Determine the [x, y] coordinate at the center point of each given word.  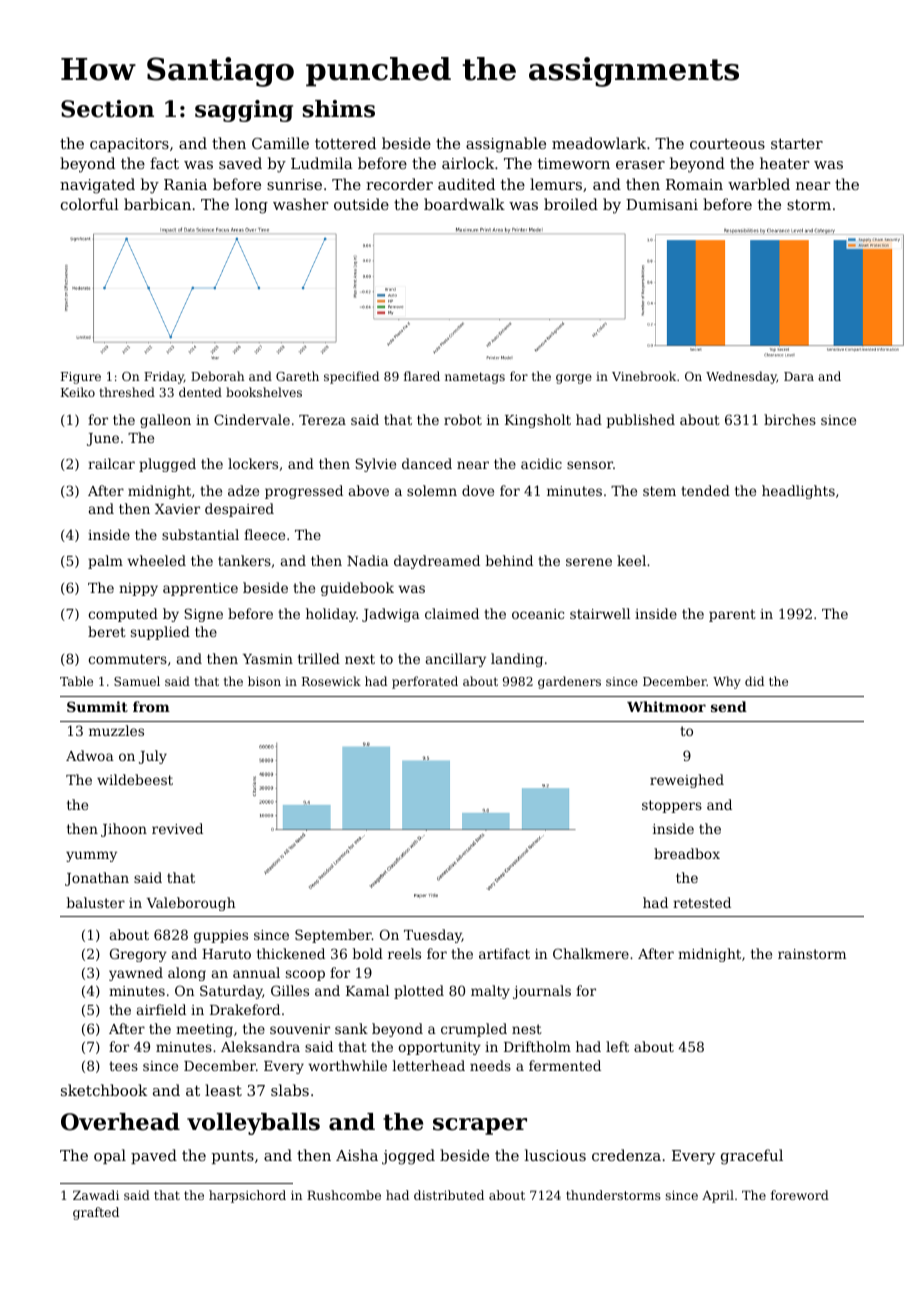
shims [338, 109]
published [641, 421]
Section [107, 109]
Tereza [322, 420]
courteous [727, 144]
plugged [167, 465]
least [223, 1090]
